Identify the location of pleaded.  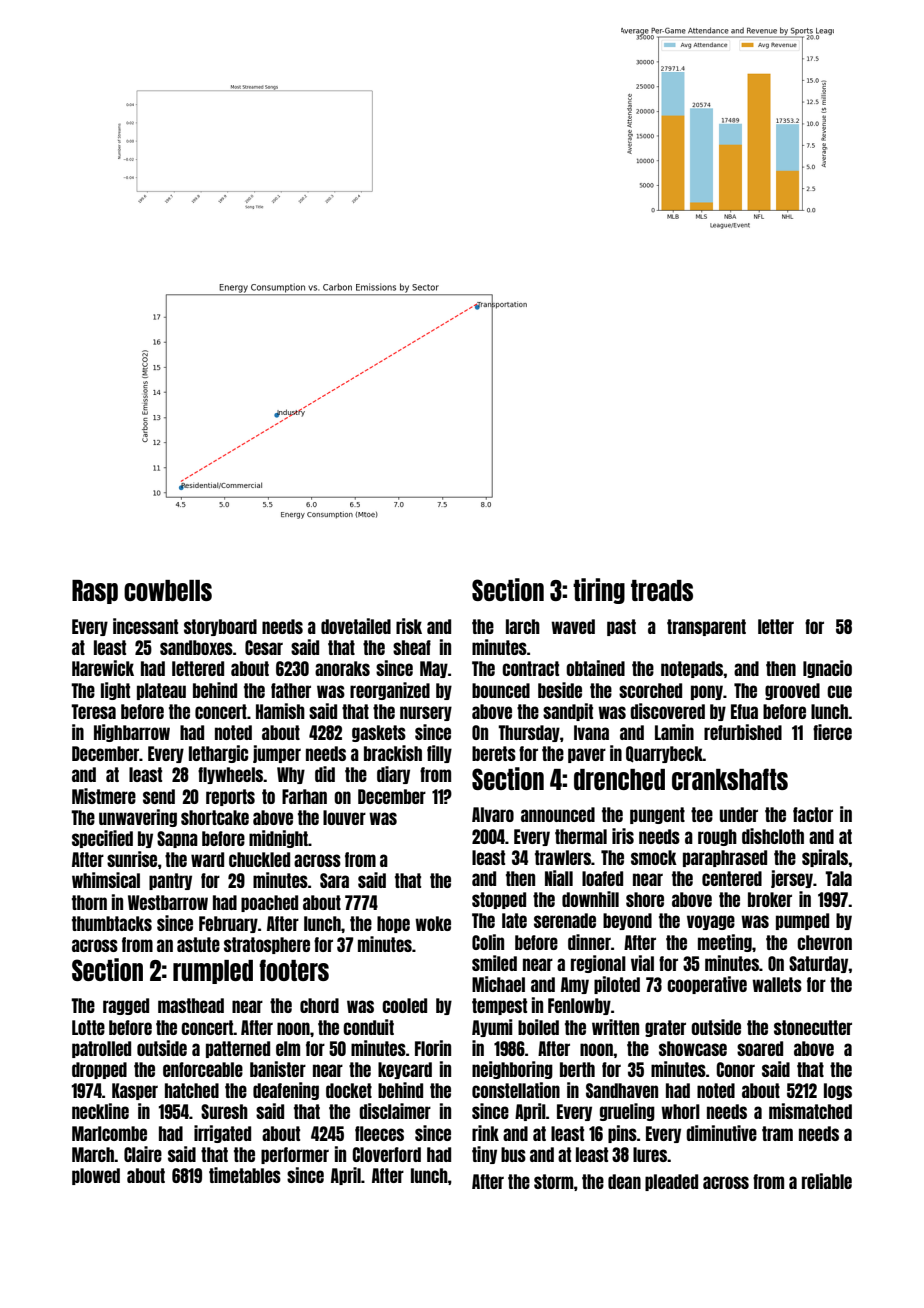
(671, 1182).
